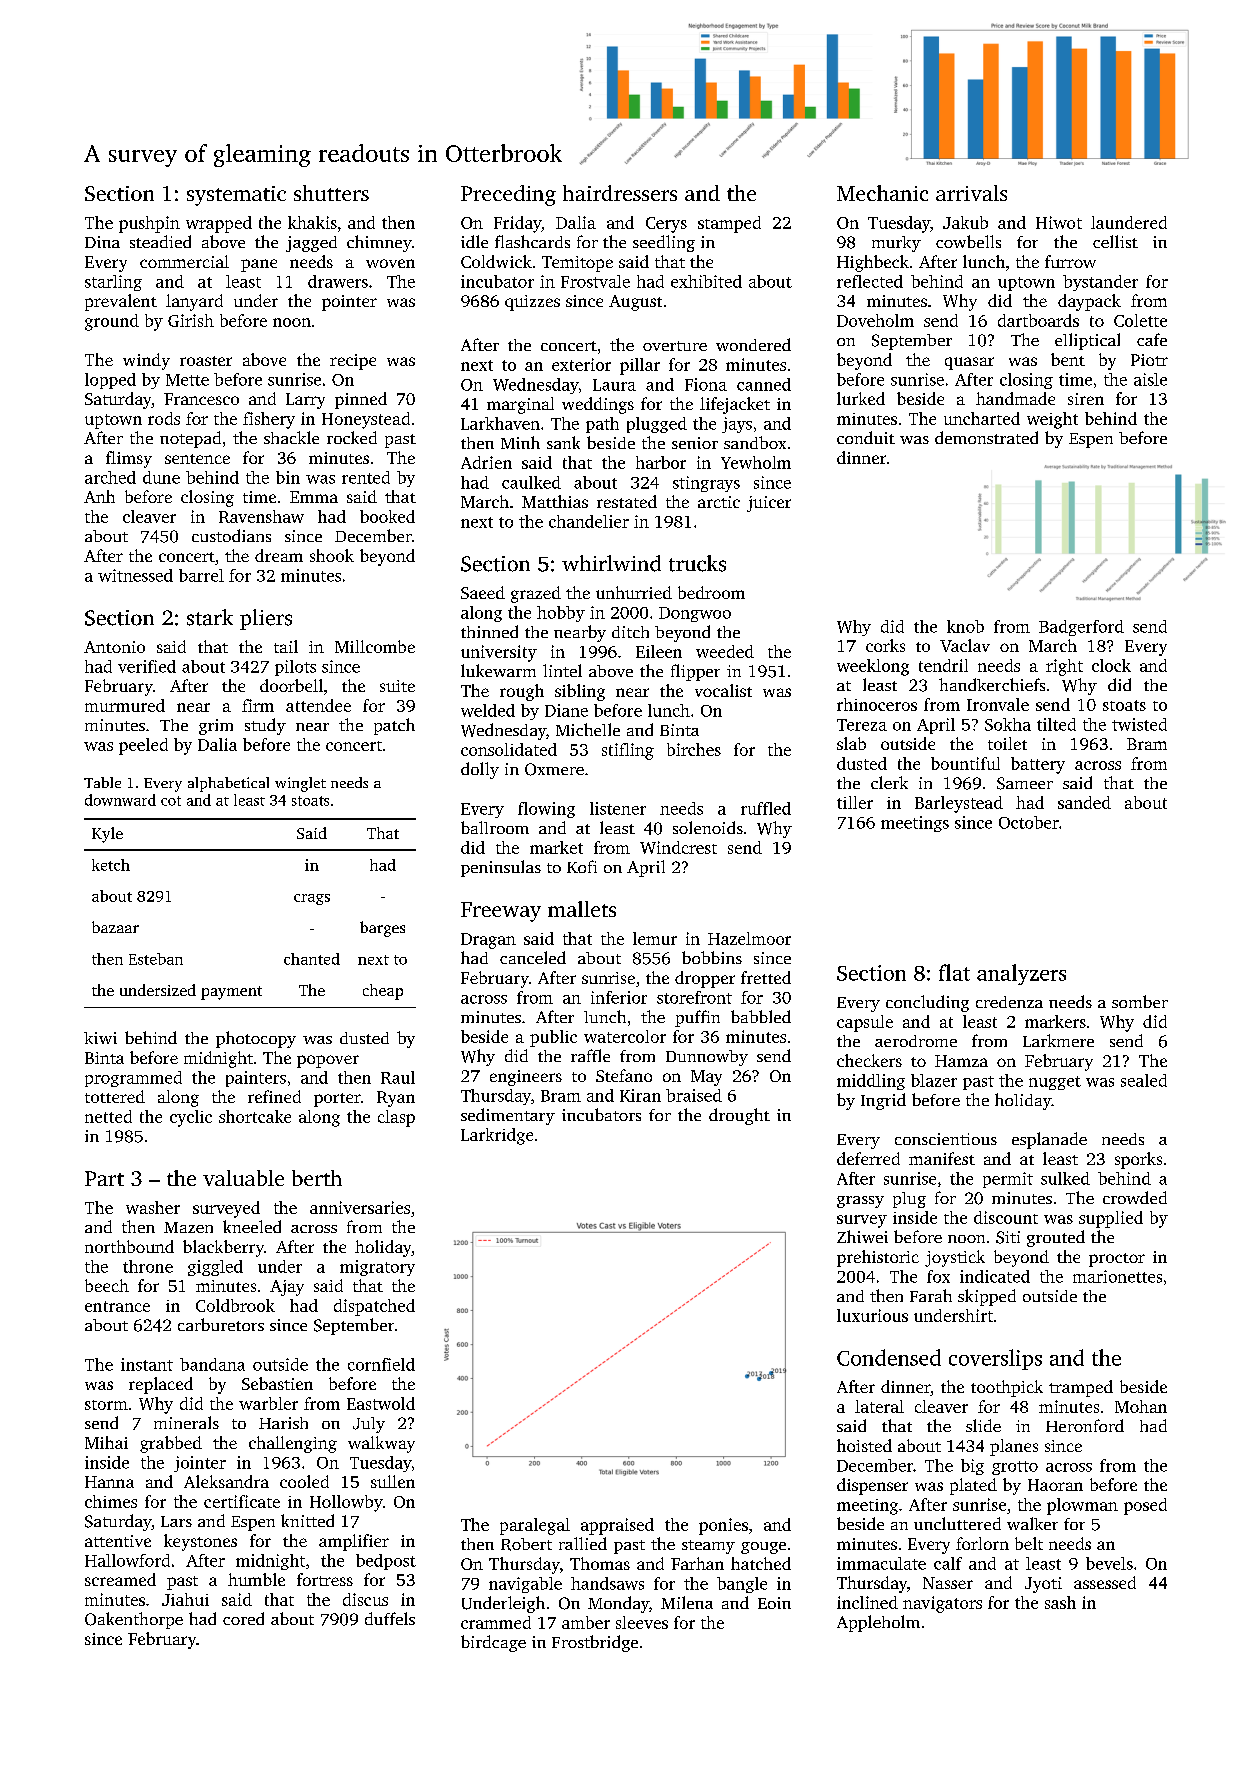 This screenshot has height=1770, width=1252. What do you see at coordinates (1021, 974) in the screenshot?
I see `analyzers` at bounding box center [1021, 974].
